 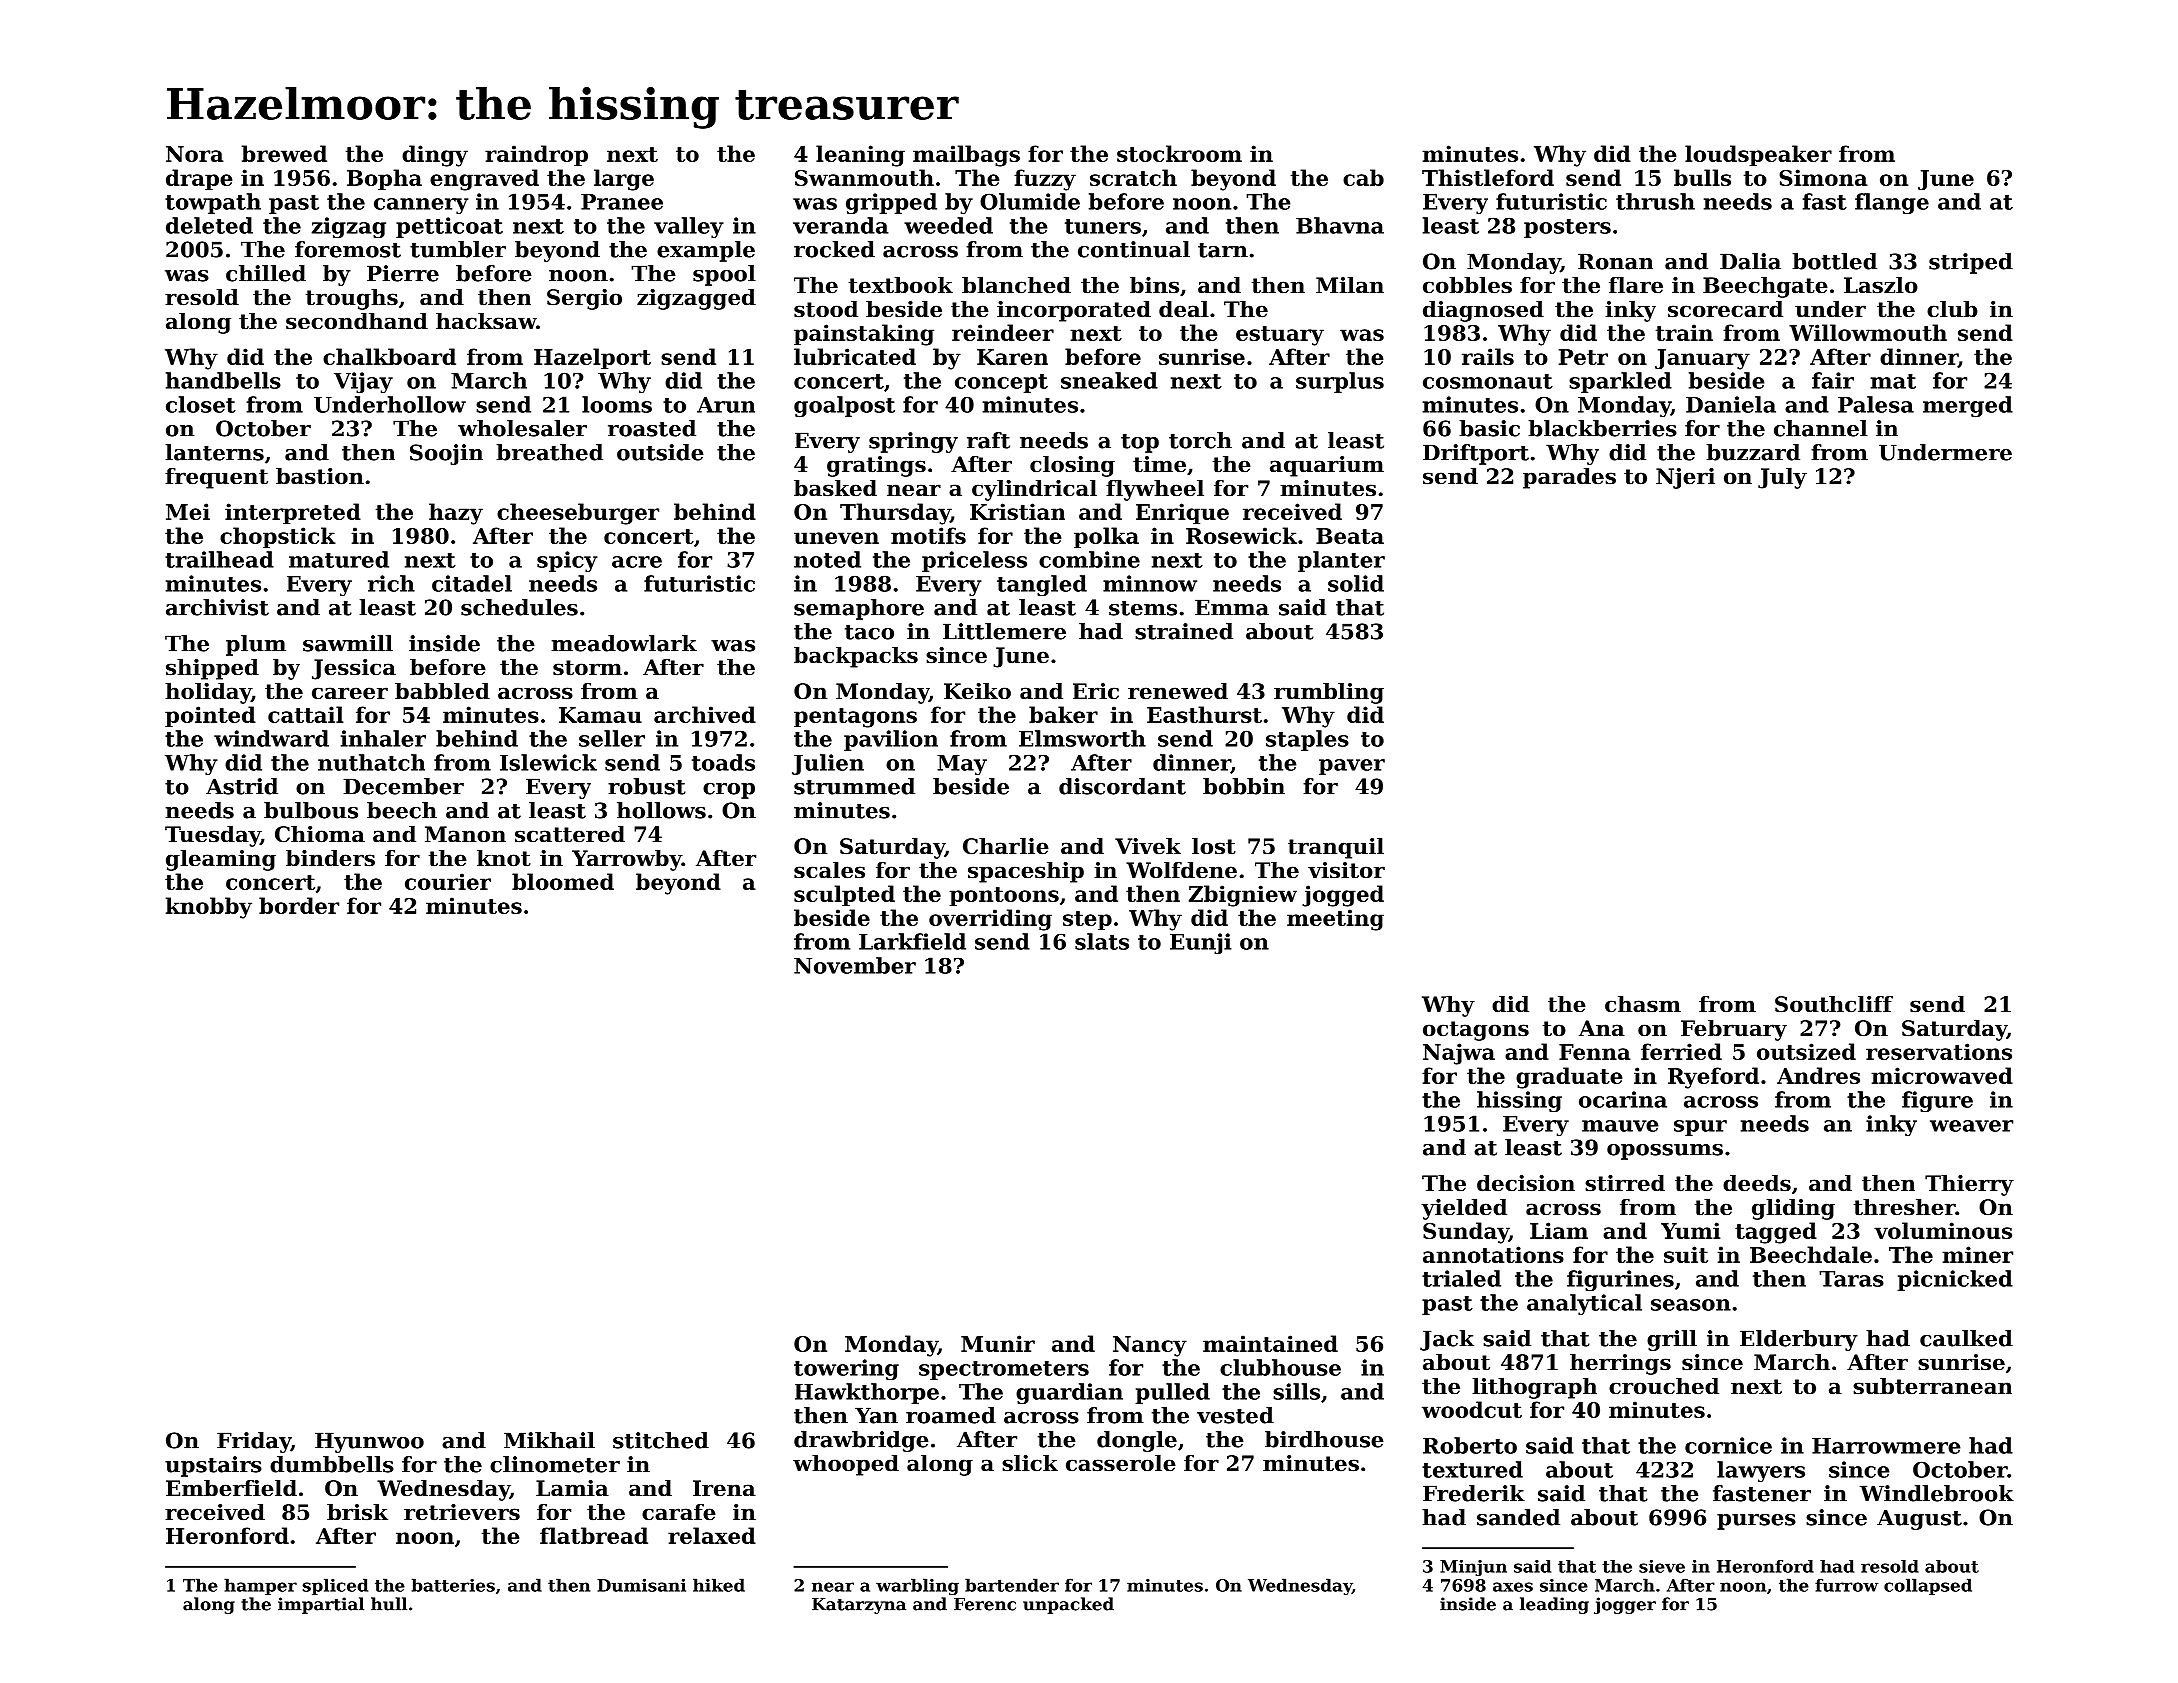 I want to click on Chioma, so click(x=320, y=834).
